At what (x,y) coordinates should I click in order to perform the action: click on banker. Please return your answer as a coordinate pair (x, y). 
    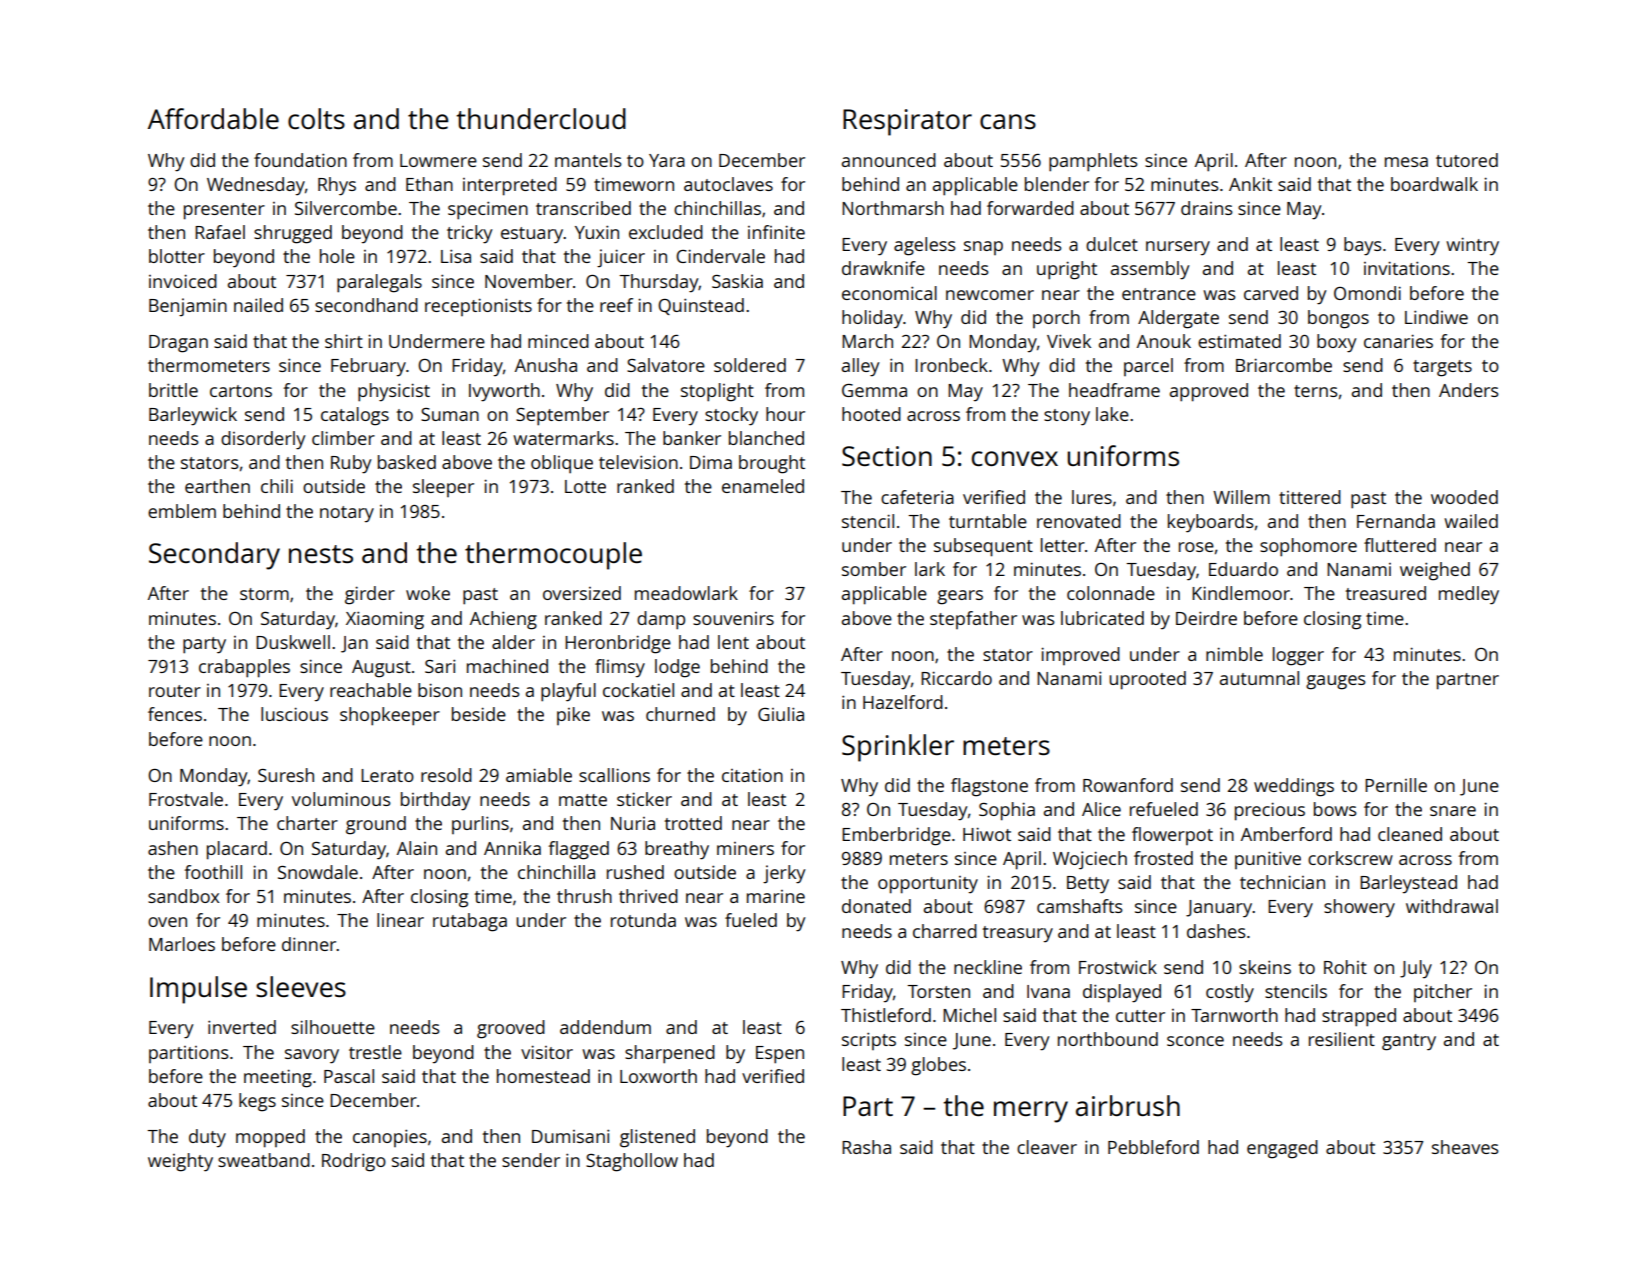
    Looking at the image, I should click on (692, 438).
